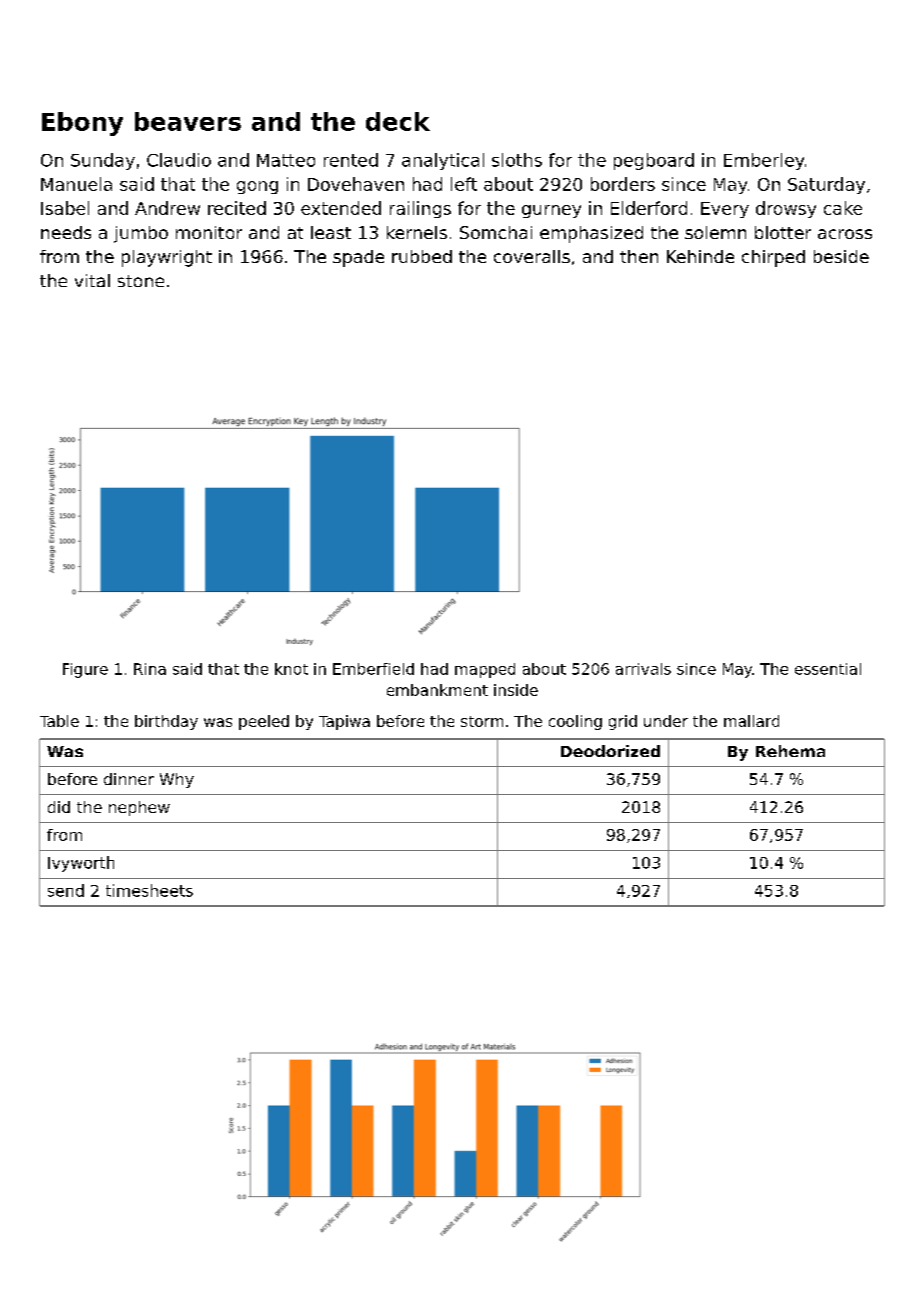 The width and height of the page is (924, 1308). What do you see at coordinates (532, 256) in the page?
I see `coveralls` at bounding box center [532, 256].
